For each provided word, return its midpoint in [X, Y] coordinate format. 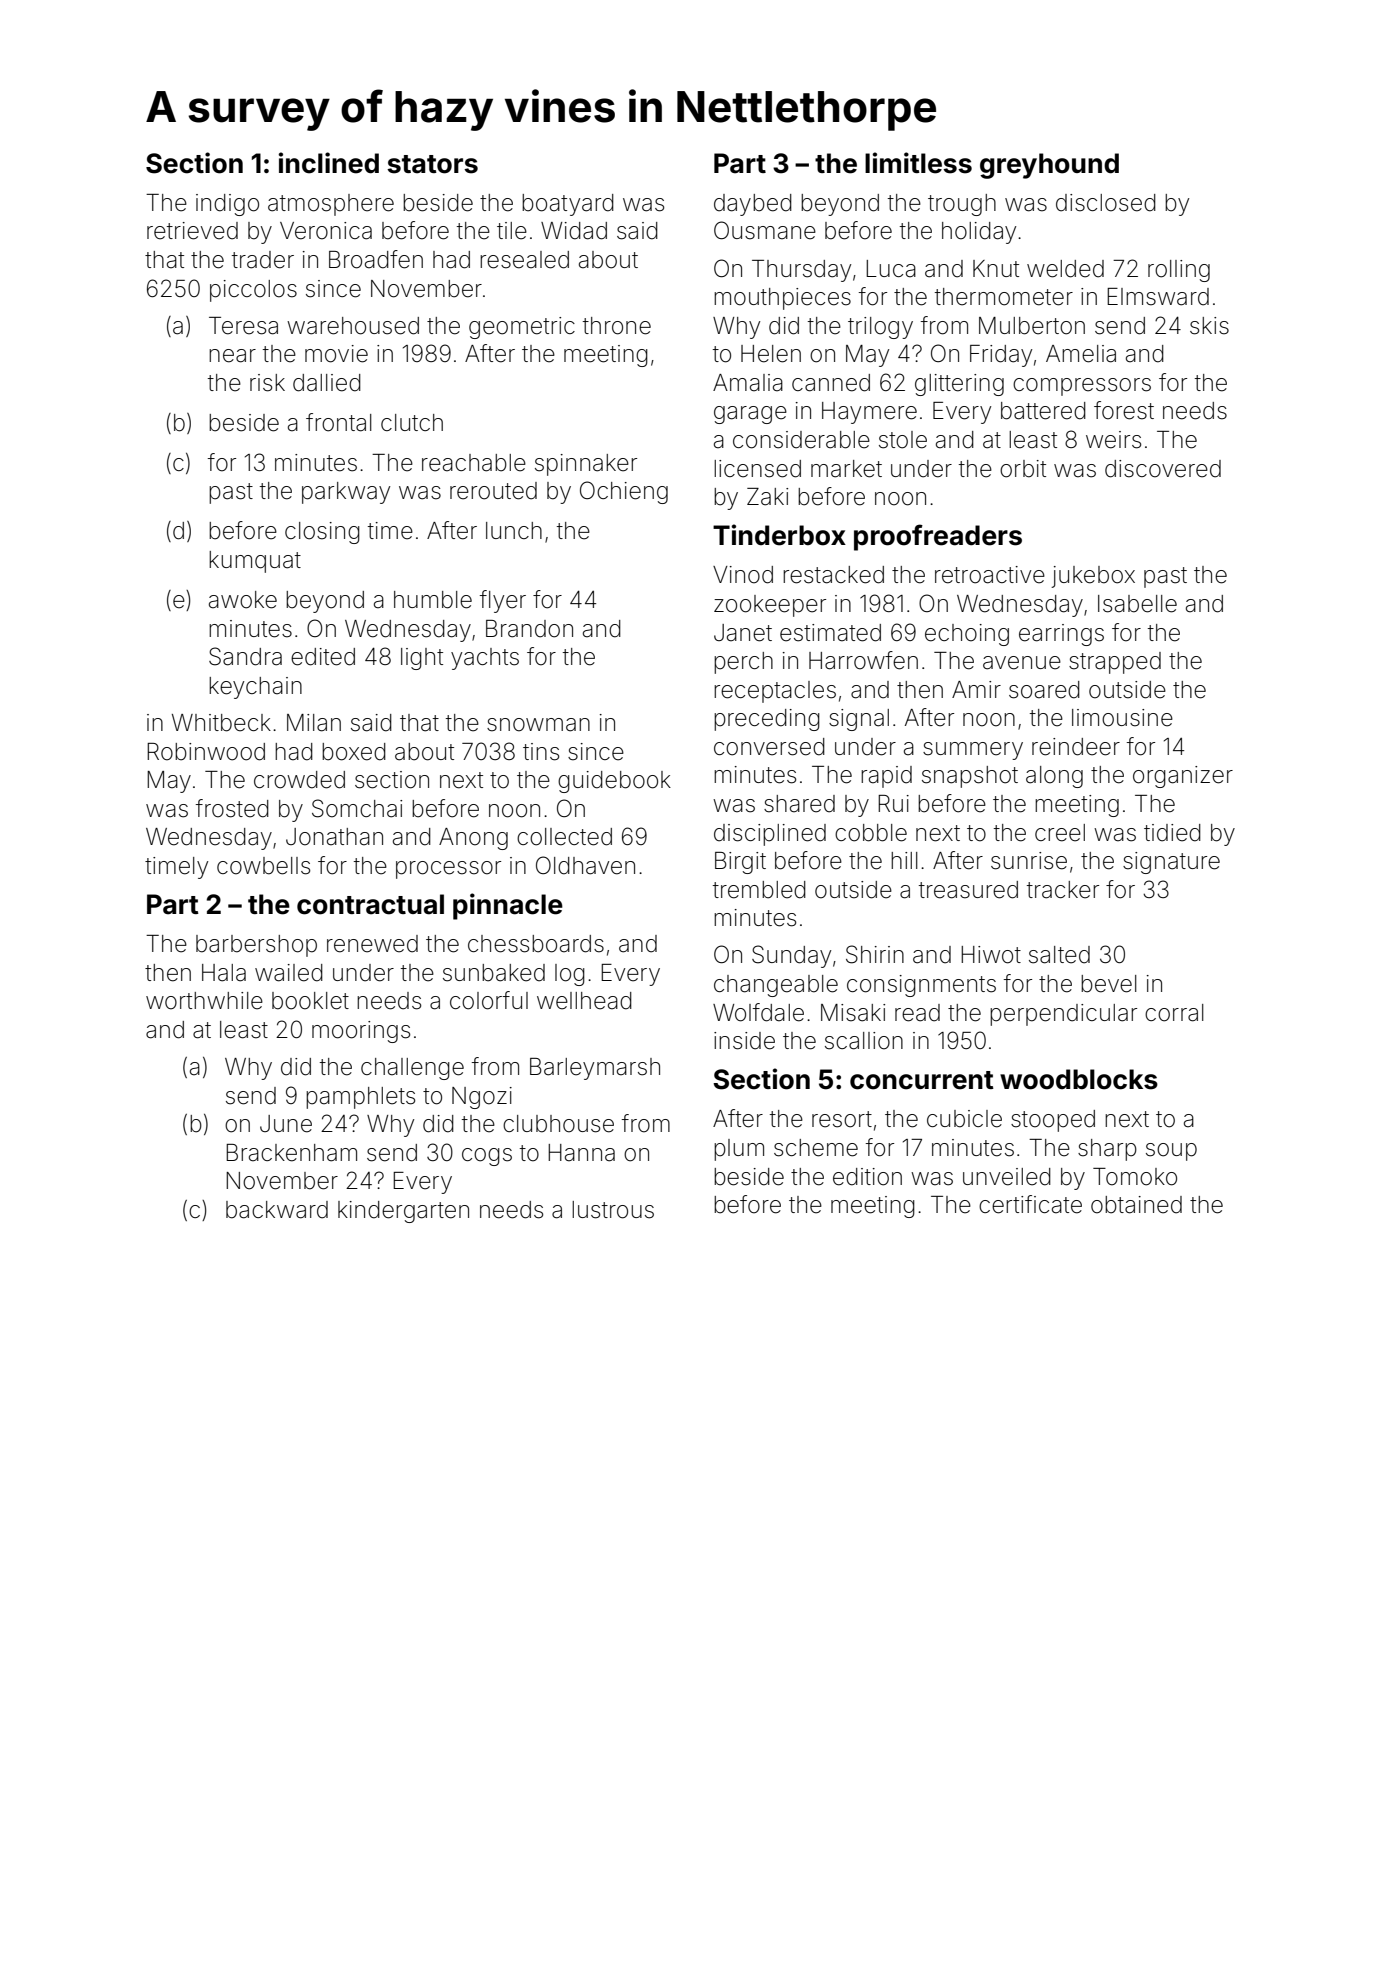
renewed [372, 944]
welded [1065, 269]
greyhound [1049, 166]
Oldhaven [585, 865]
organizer [1183, 777]
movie [336, 354]
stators [432, 164]
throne [617, 326]
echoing [967, 635]
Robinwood [206, 752]
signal [859, 720]
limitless [918, 163]
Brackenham [291, 1153]
